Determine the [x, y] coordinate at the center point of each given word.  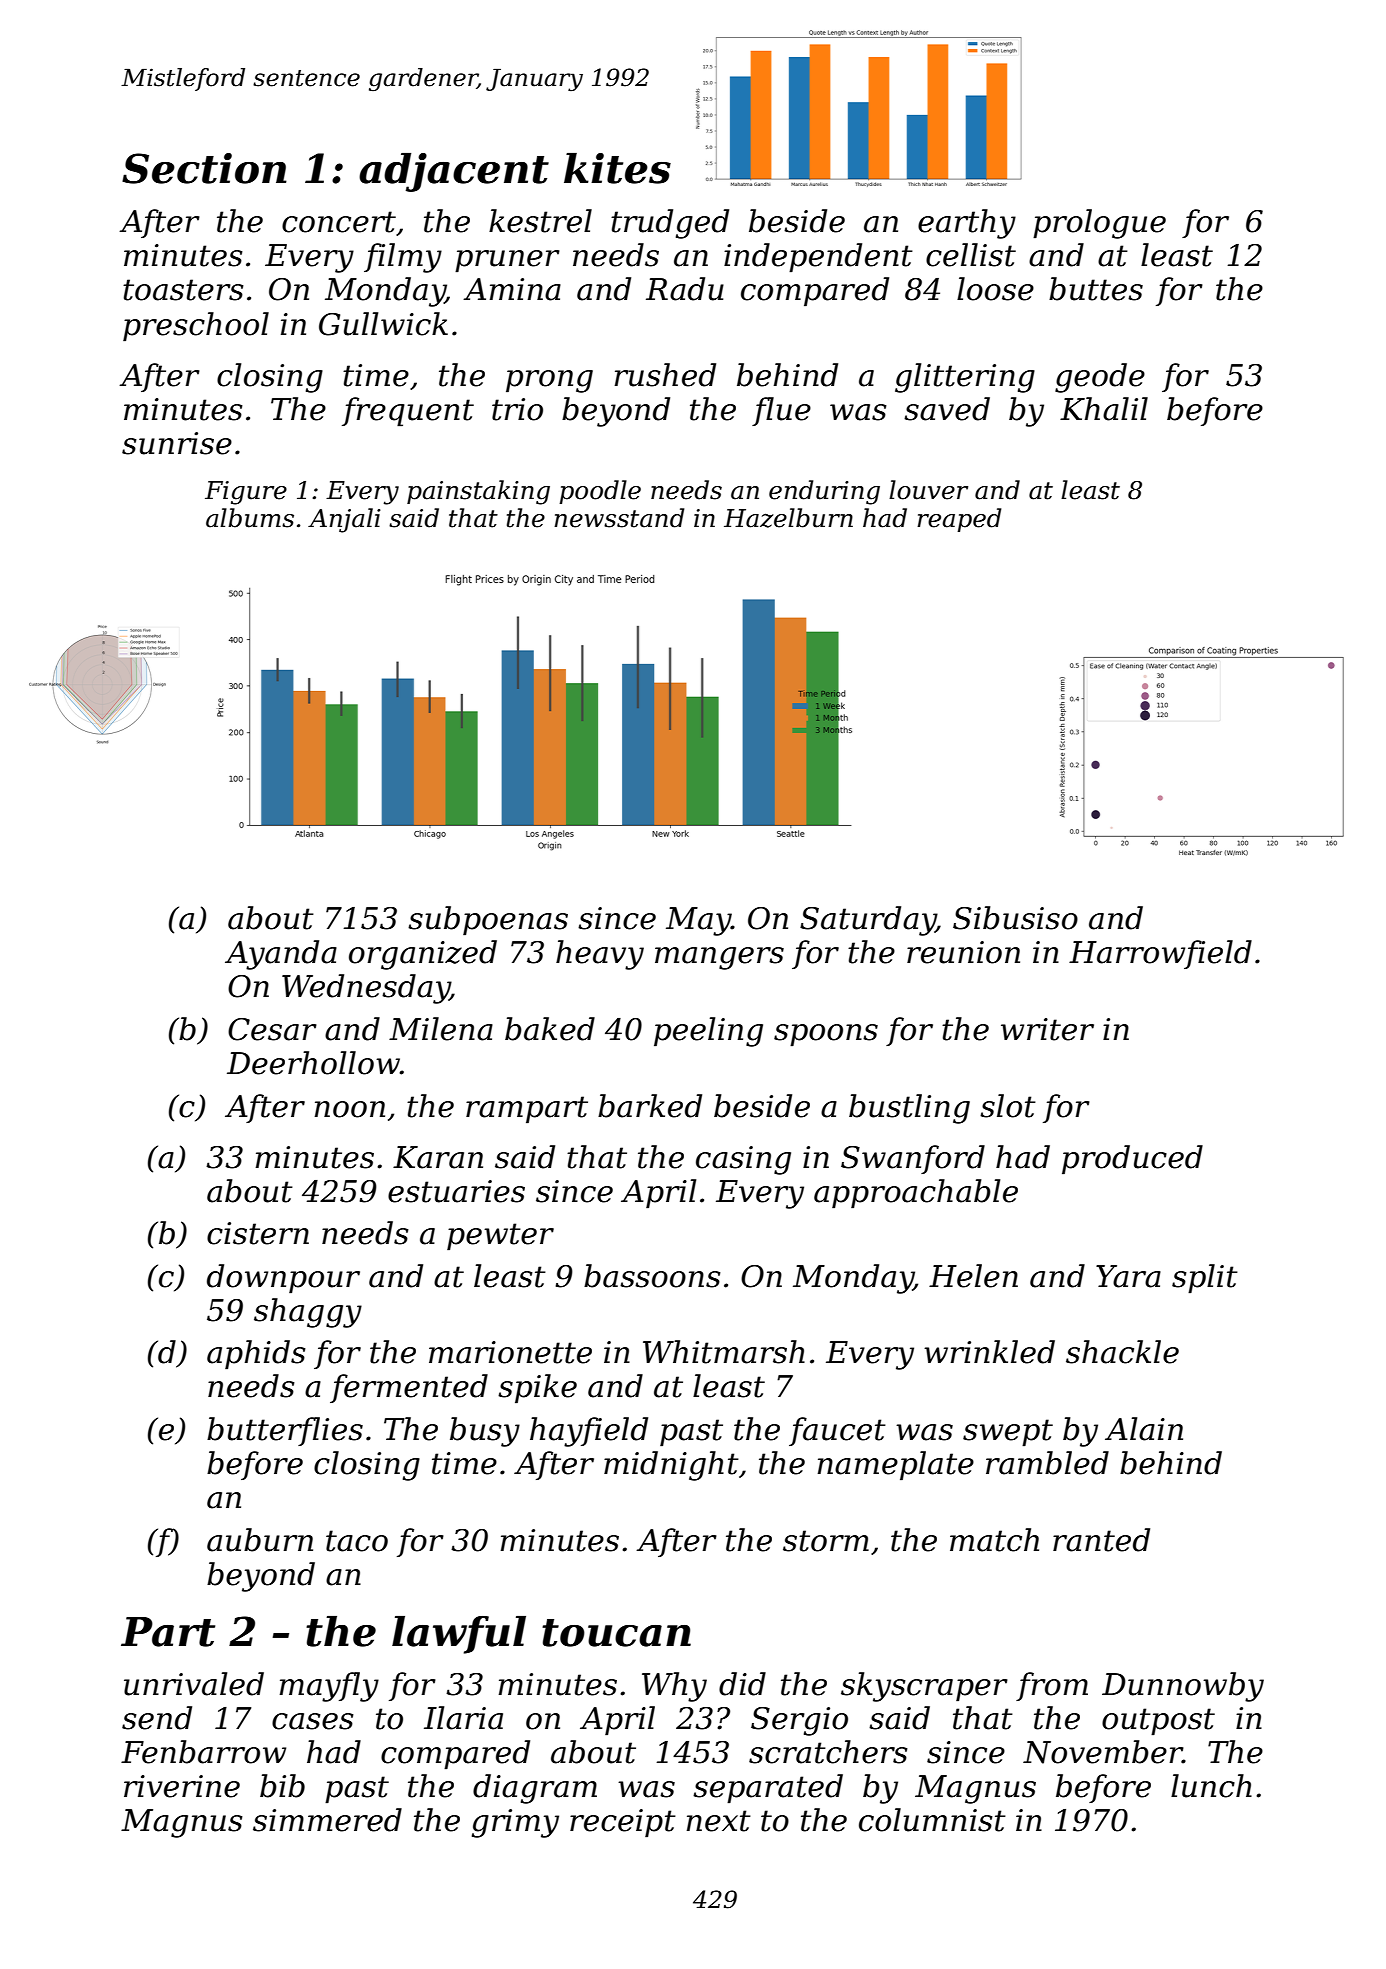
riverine [182, 1786]
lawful [459, 1635]
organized [423, 955]
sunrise [177, 443]
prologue [1099, 224]
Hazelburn [788, 518]
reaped [959, 520]
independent [818, 257]
